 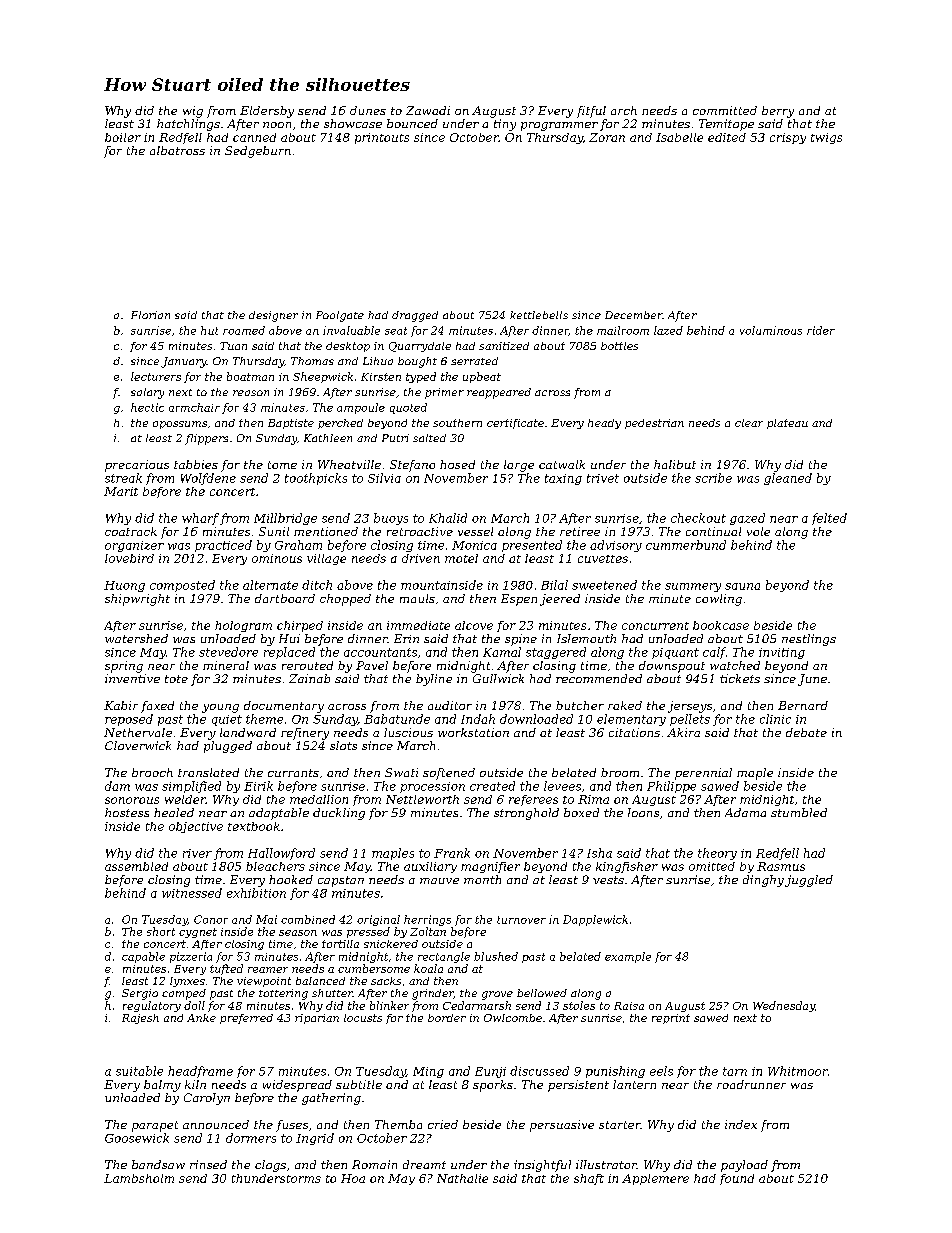 What do you see at coordinates (412, 466) in the screenshot?
I see `Stefano` at bounding box center [412, 466].
